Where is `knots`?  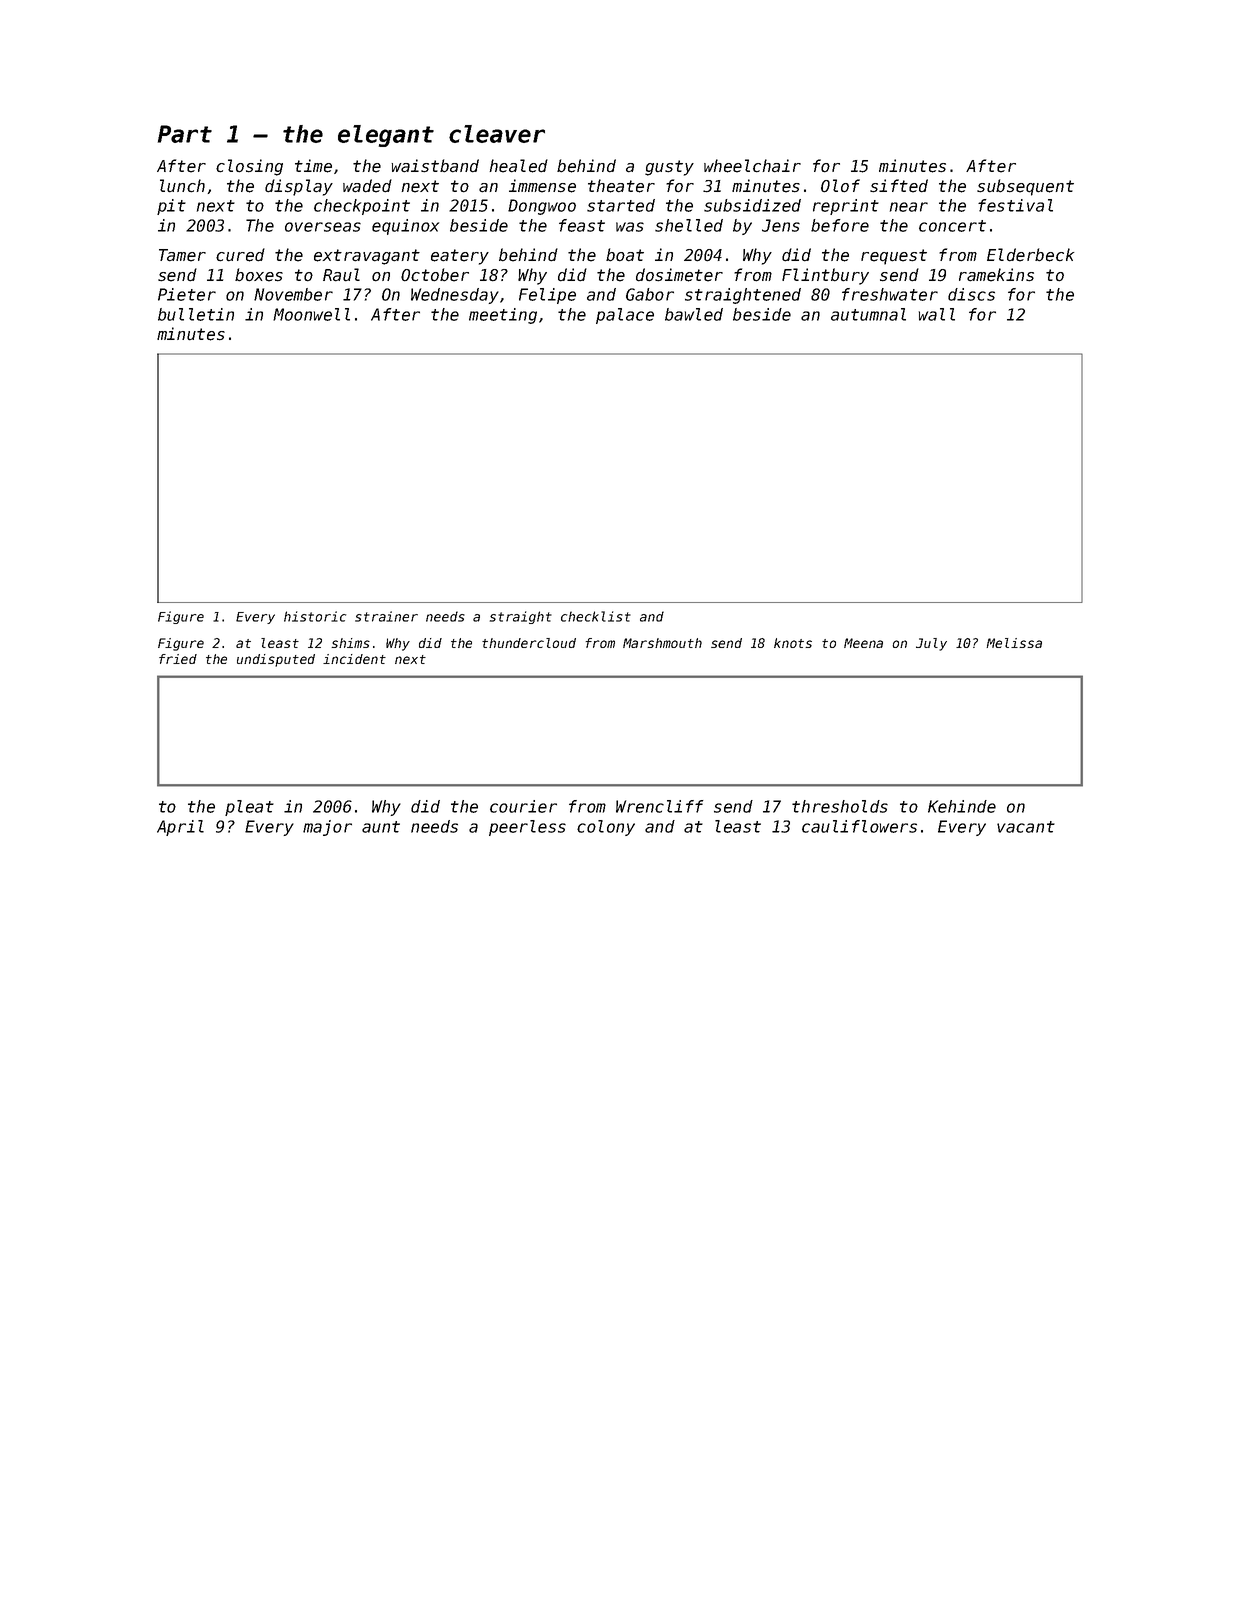 knots is located at coordinates (793, 643).
